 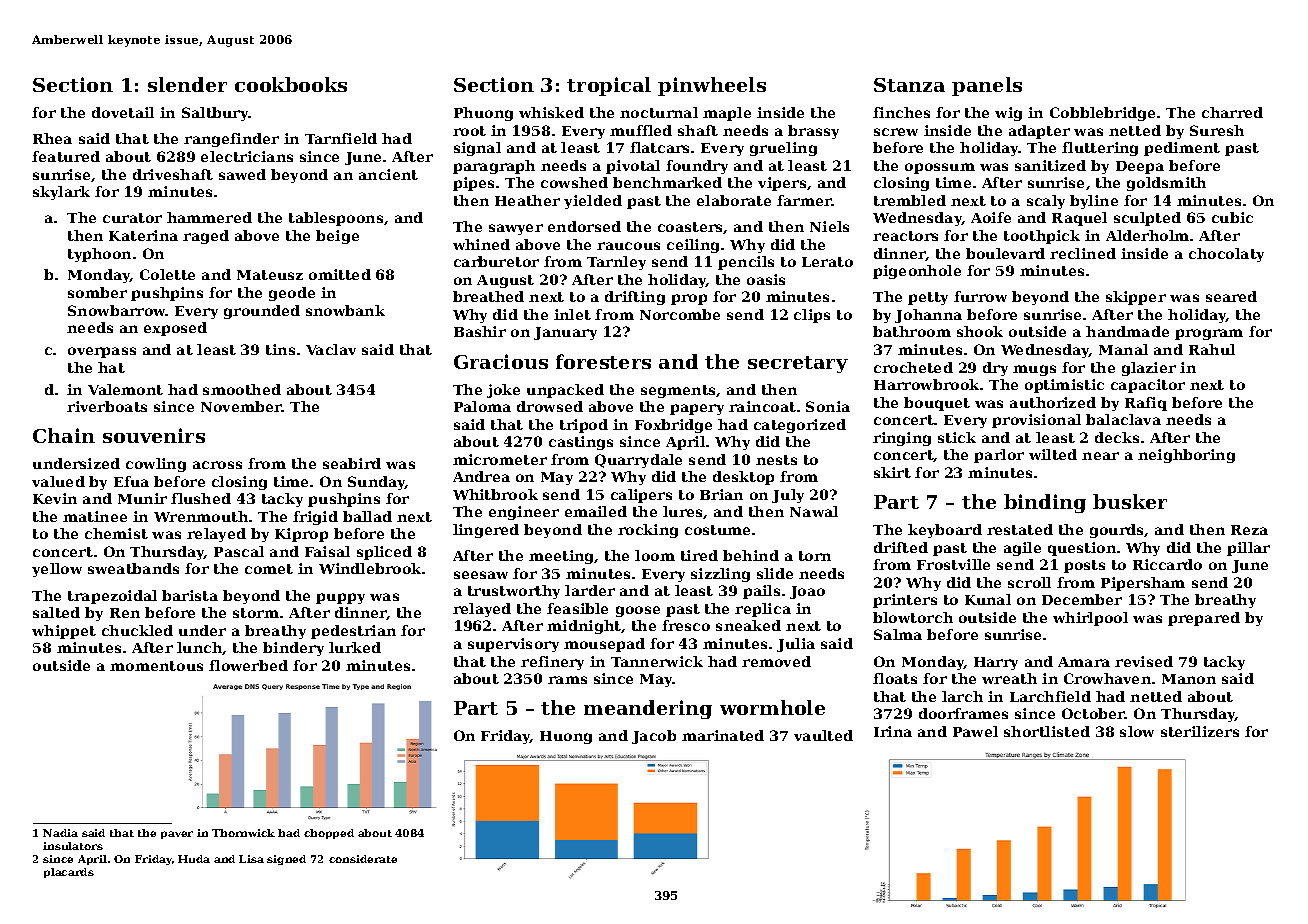 I want to click on momentous, so click(x=156, y=666).
